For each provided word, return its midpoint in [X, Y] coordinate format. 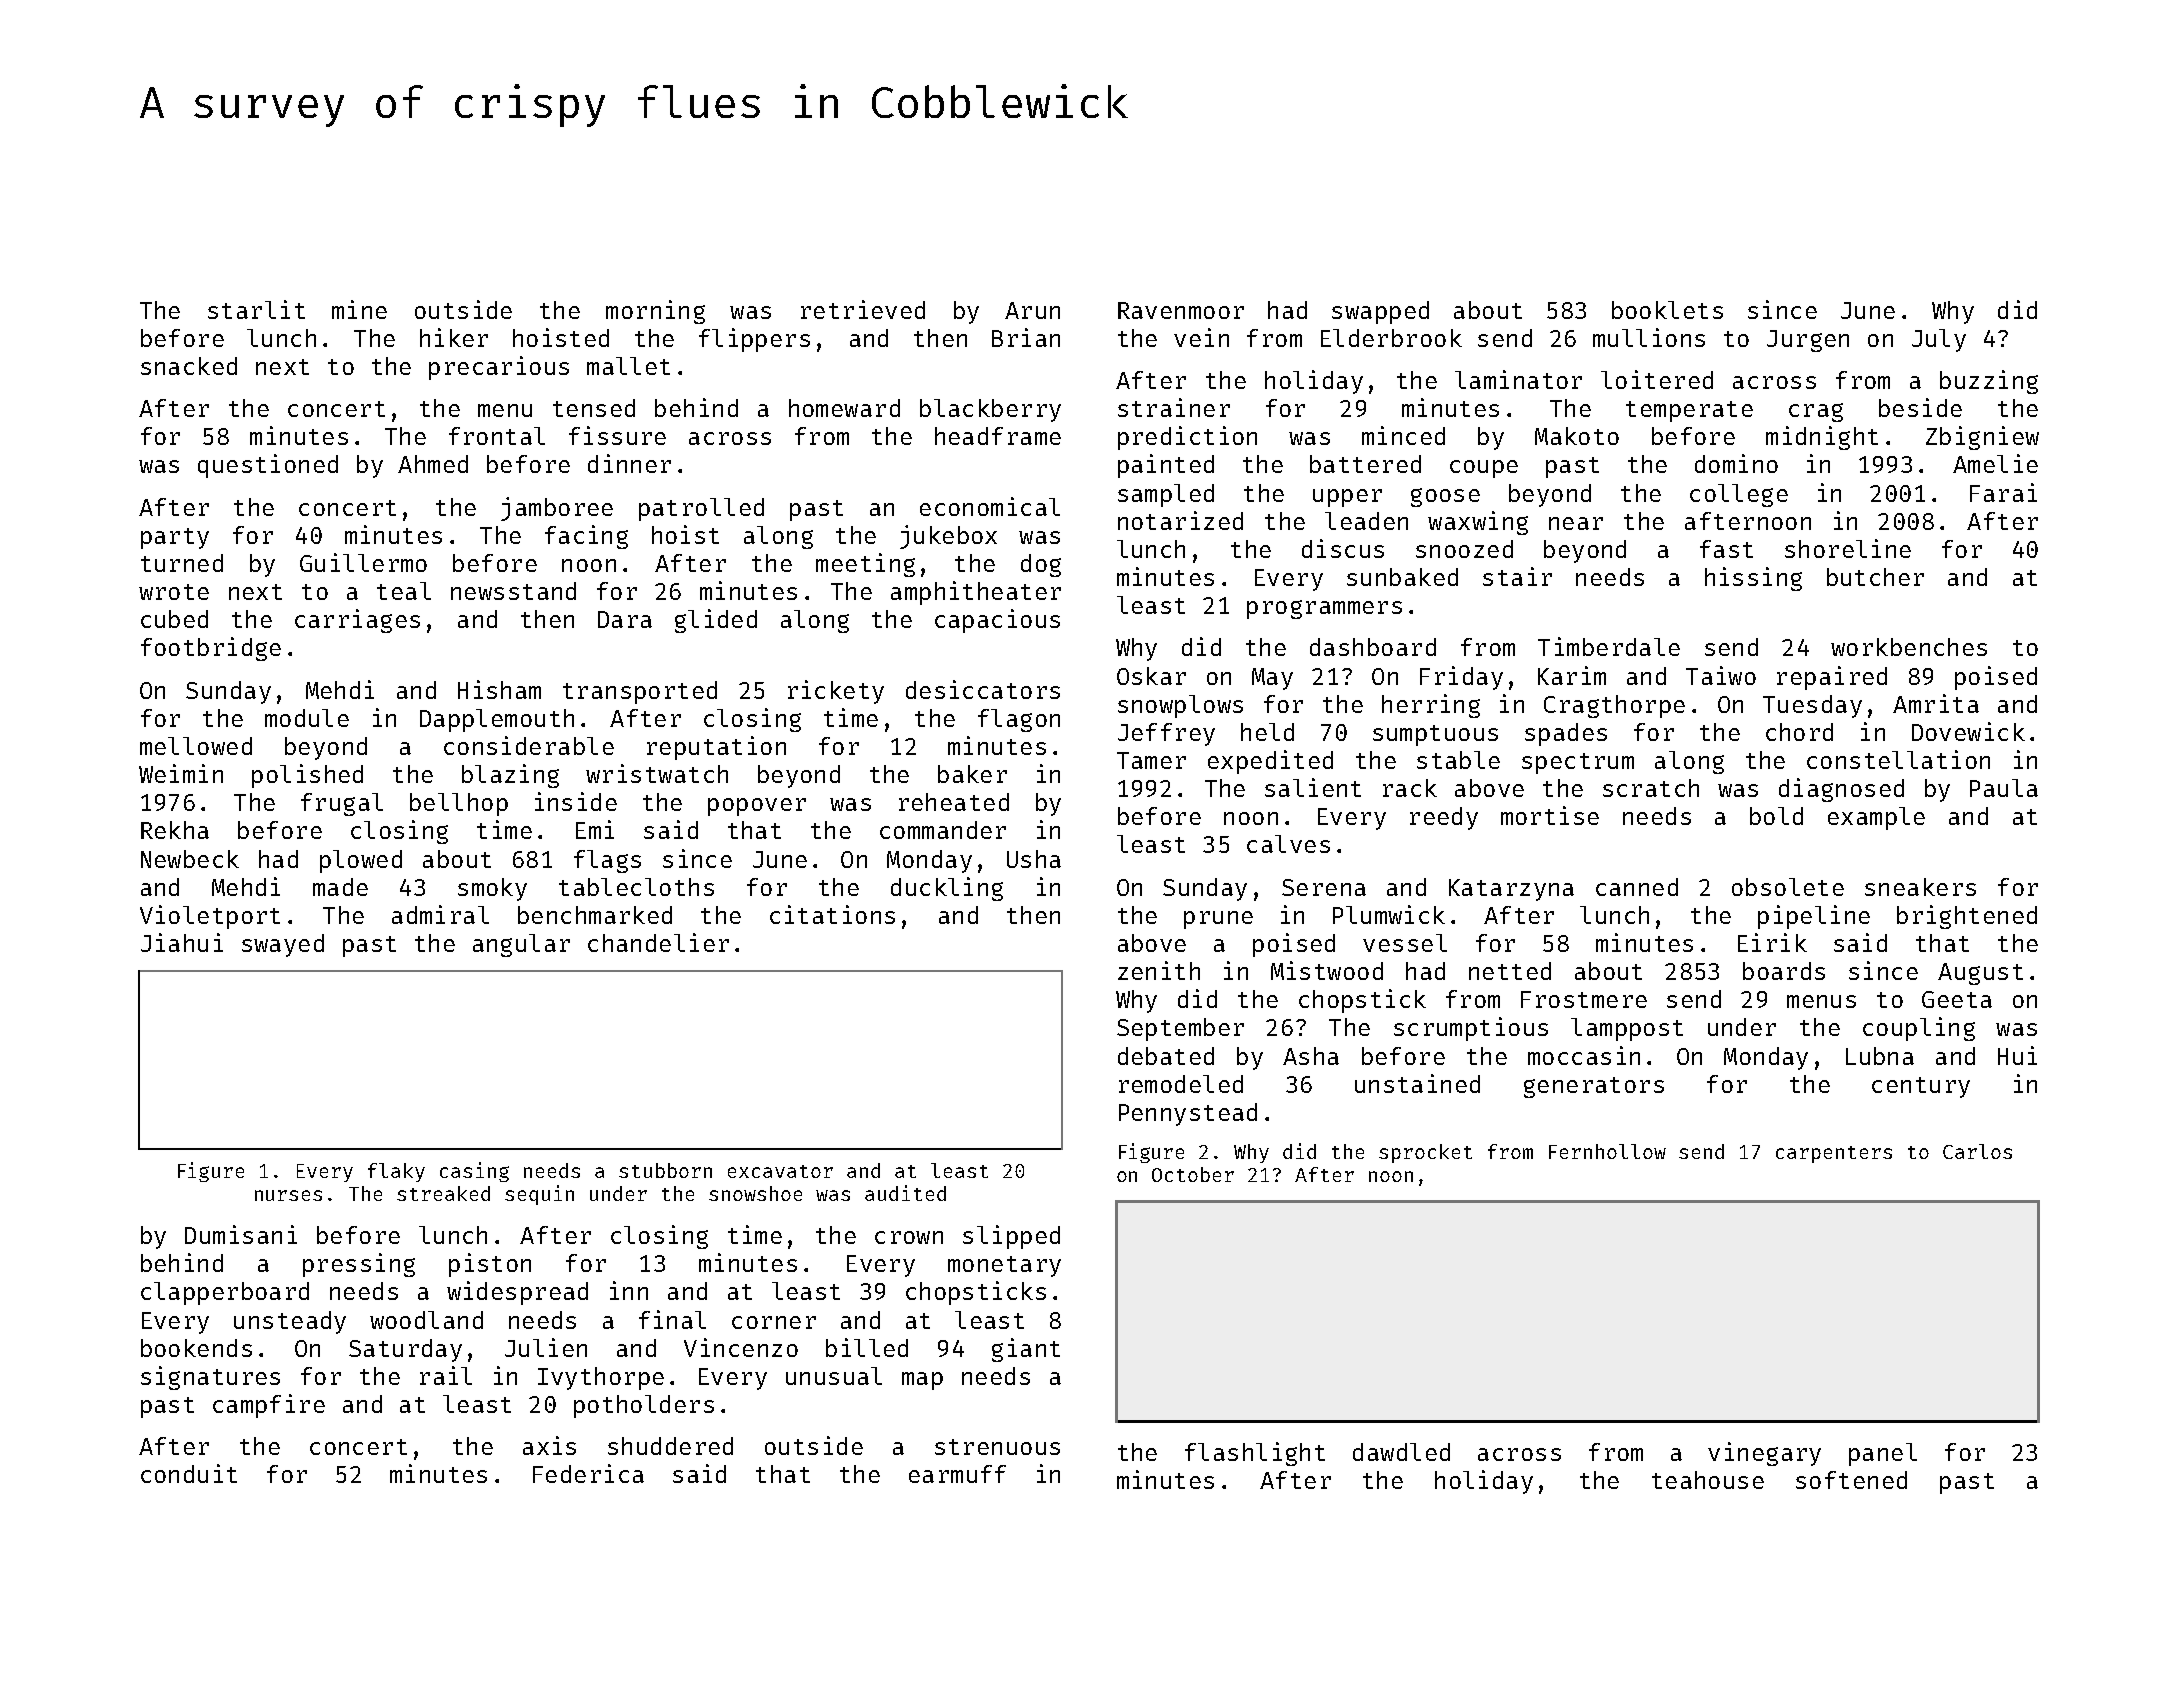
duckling [947, 889]
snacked [189, 366]
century [1921, 1087]
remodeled [1181, 1084]
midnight [1822, 438]
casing [474, 1172]
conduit [189, 1473]
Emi [595, 829]
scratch [1651, 788]
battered [1365, 464]
